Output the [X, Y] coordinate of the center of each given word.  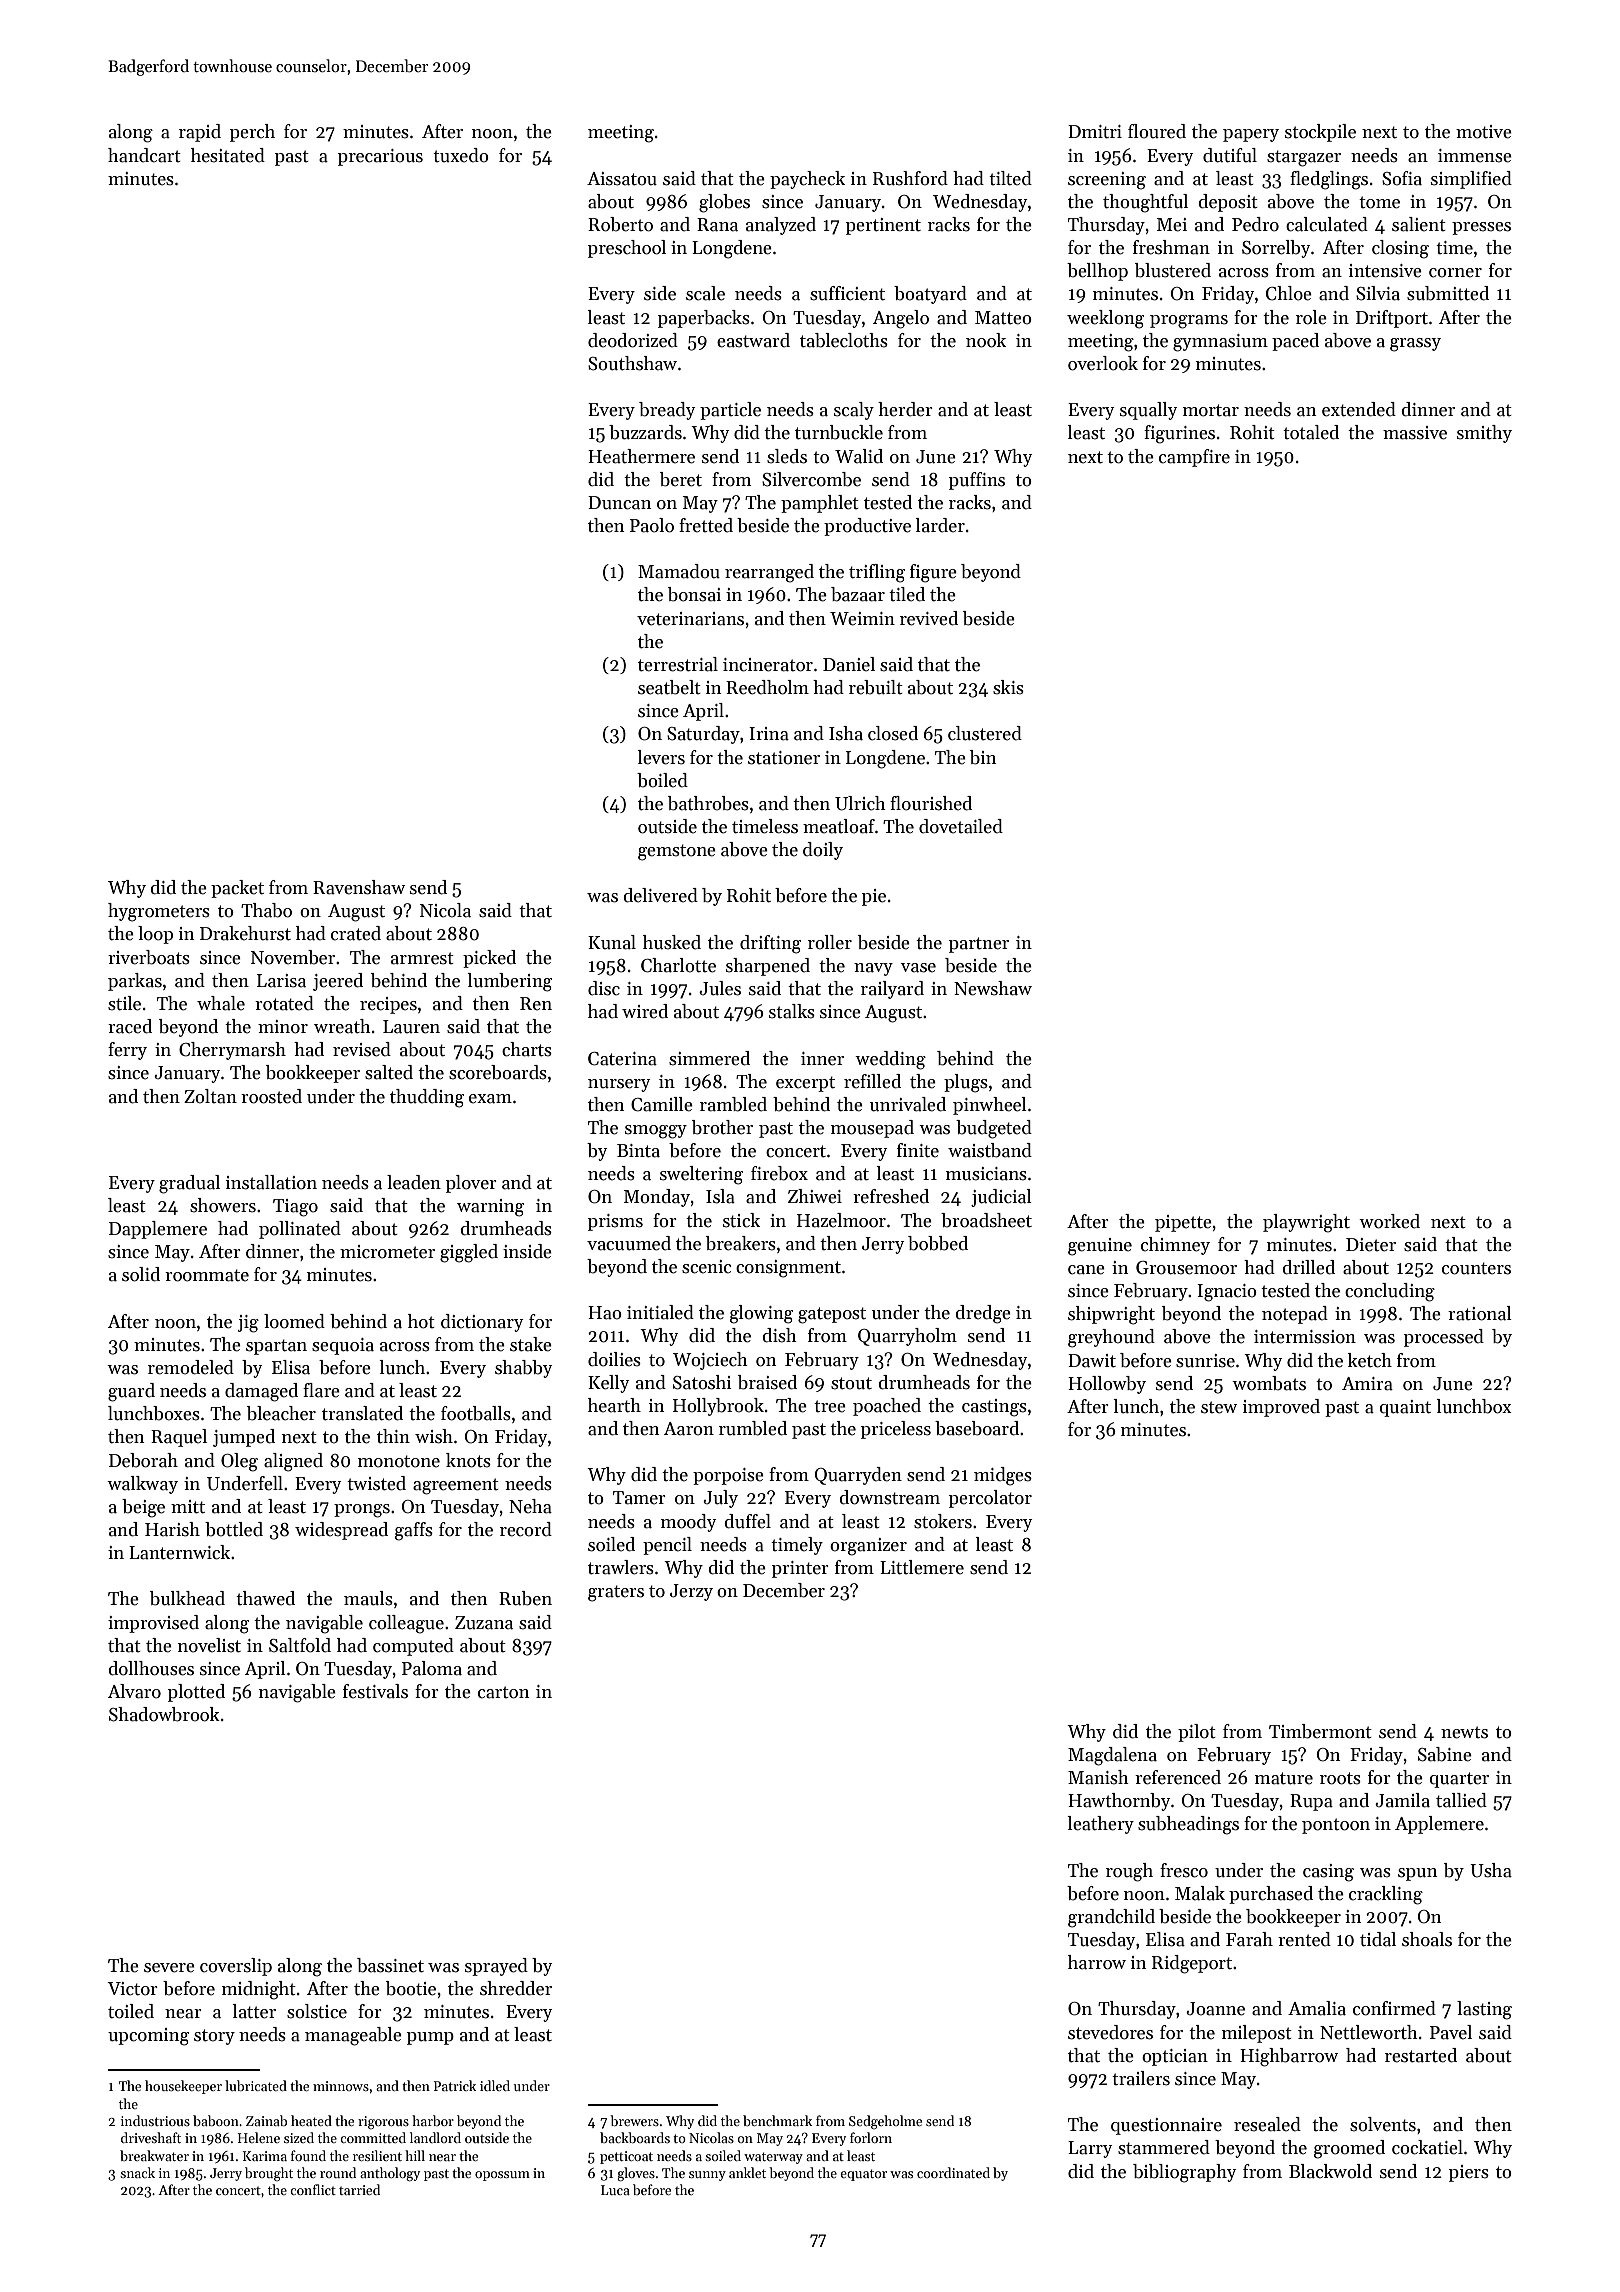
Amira [1367, 1384]
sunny [707, 2176]
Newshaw [993, 988]
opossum [502, 2176]
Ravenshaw [359, 887]
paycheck [807, 180]
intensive [1385, 271]
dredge [983, 1314]
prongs [362, 1511]
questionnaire [1166, 2126]
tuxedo [461, 155]
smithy [1484, 434]
